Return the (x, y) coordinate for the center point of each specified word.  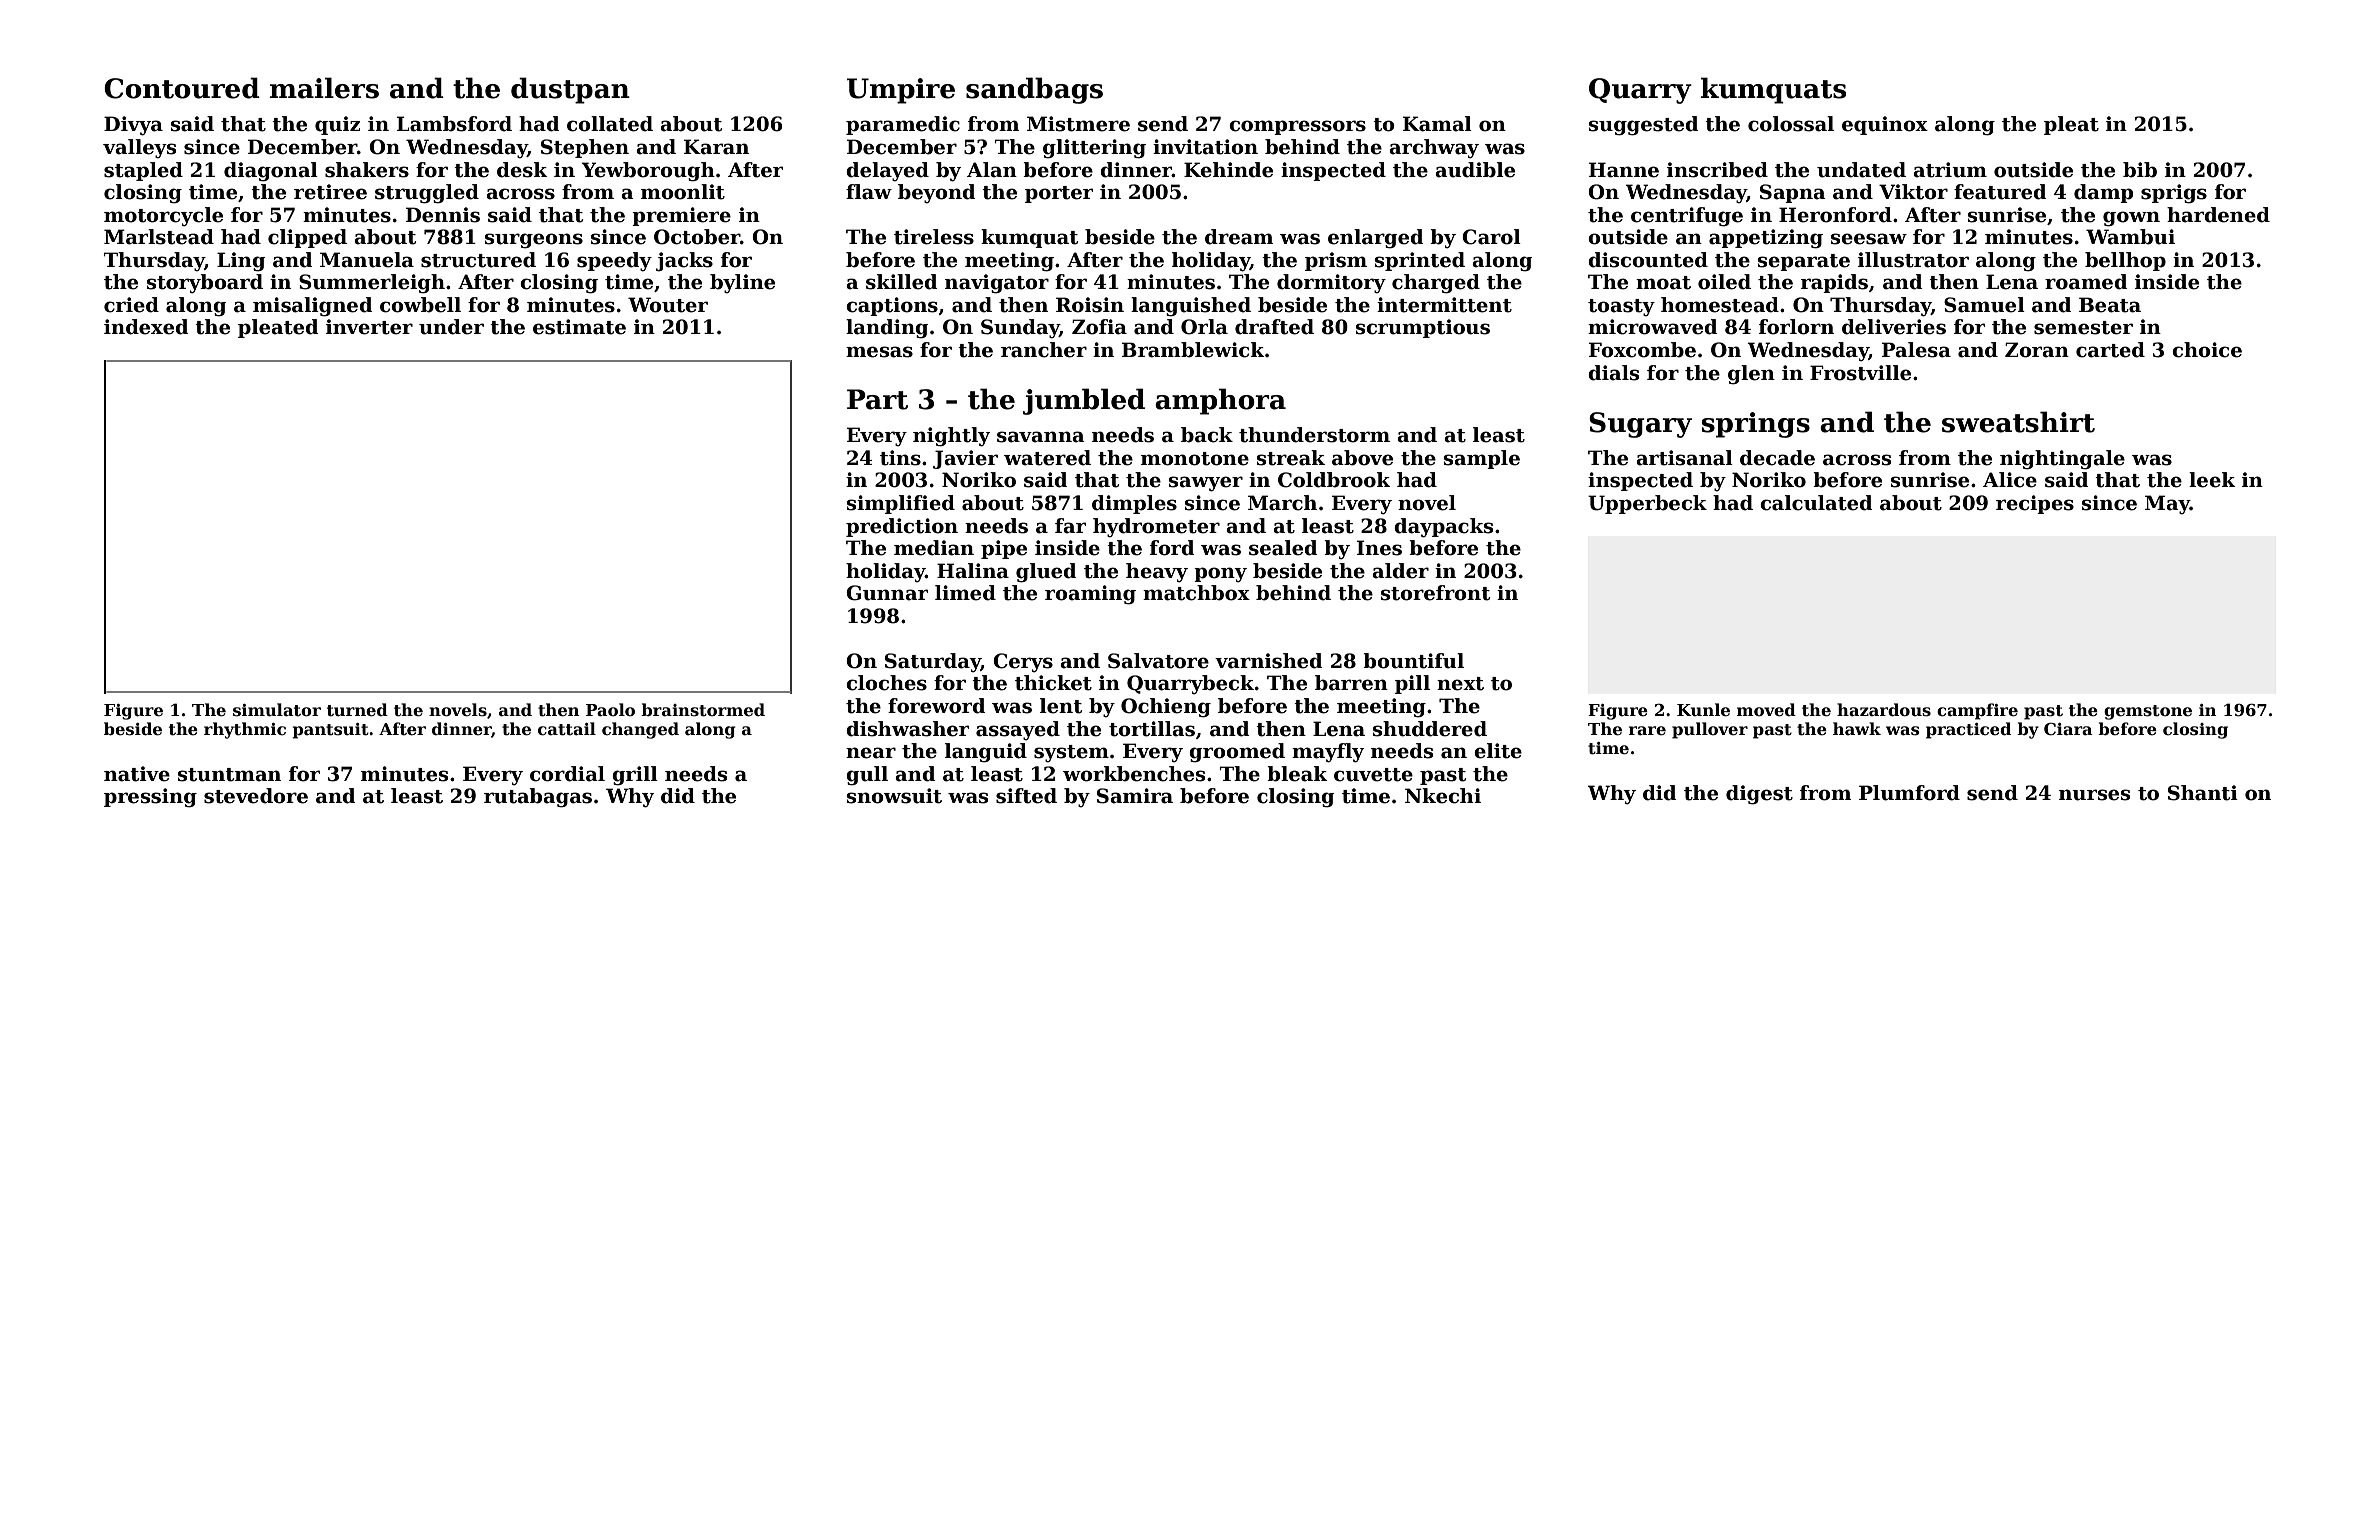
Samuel (1984, 305)
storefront (1435, 593)
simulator (277, 710)
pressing (150, 798)
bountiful (1413, 661)
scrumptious (1423, 328)
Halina (973, 571)
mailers (324, 88)
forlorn (1796, 327)
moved (1766, 710)
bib (2140, 170)
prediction (902, 527)
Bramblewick (1193, 350)
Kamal (1437, 124)
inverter (369, 327)
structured (478, 260)
